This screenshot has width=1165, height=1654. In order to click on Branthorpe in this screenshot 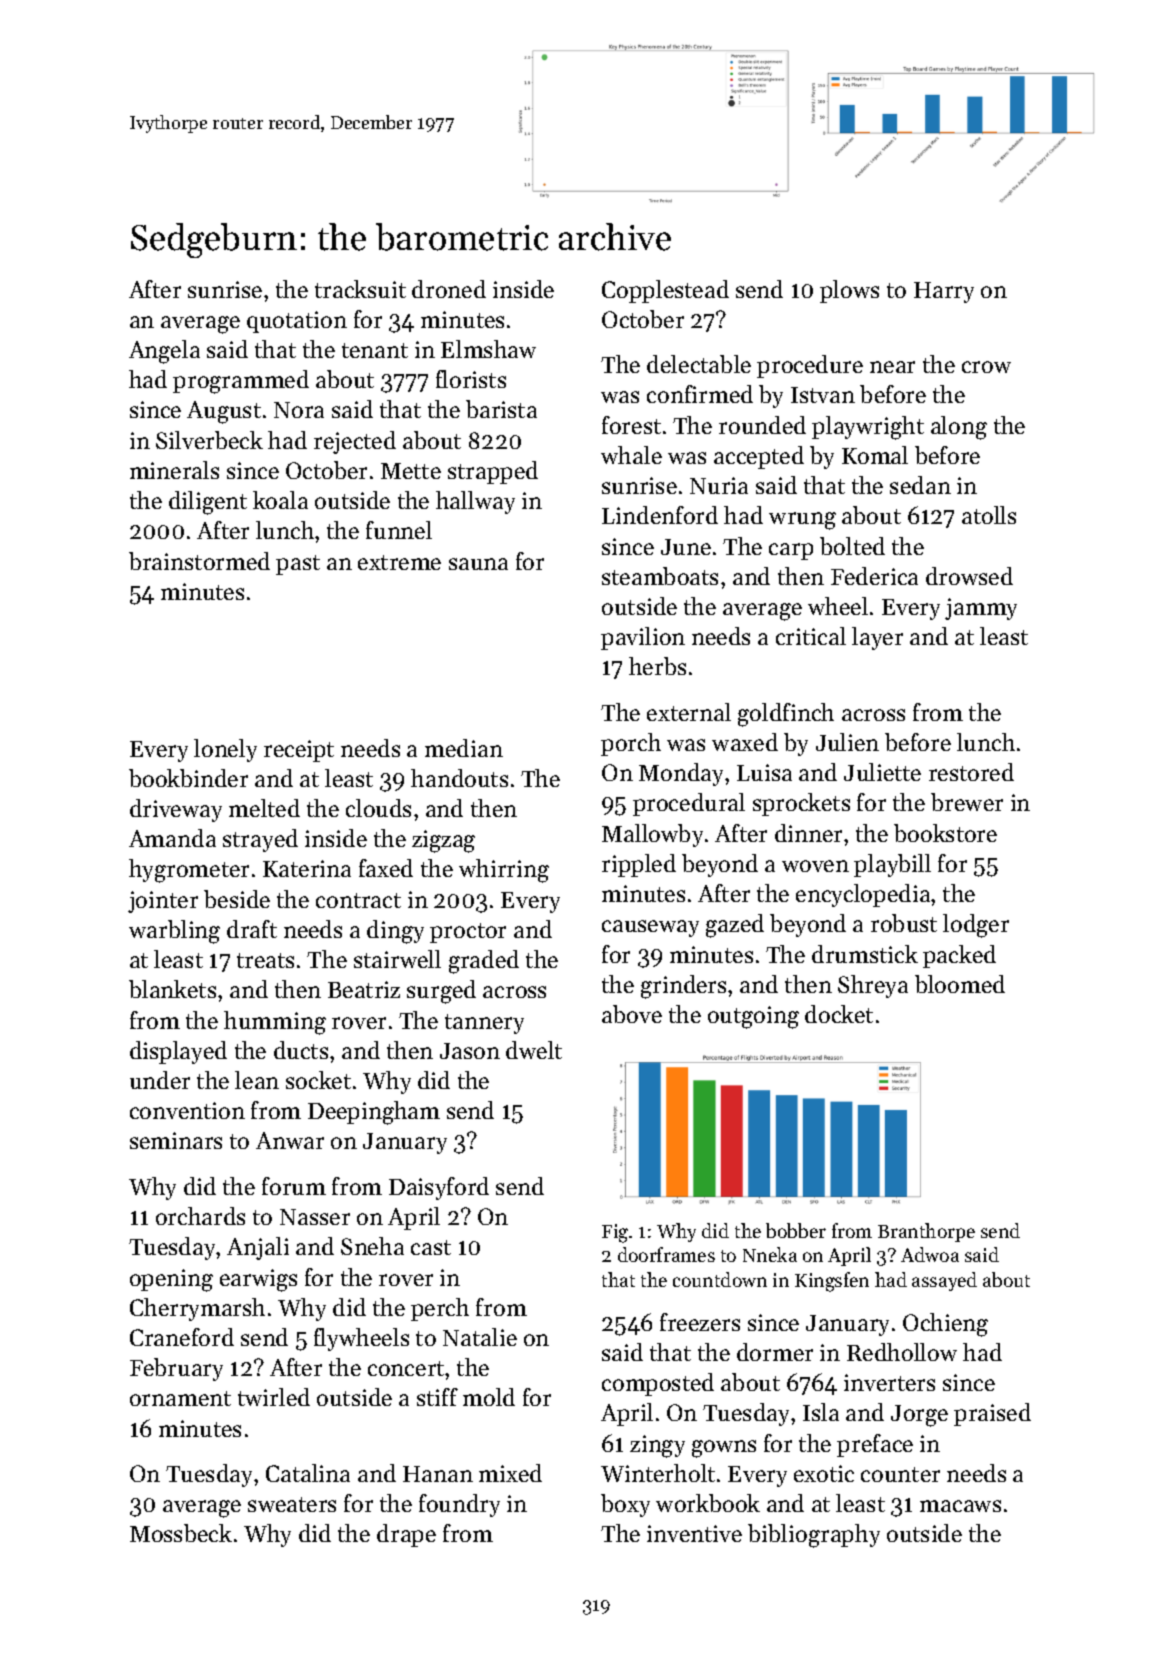, I will do `click(926, 1232)`.
